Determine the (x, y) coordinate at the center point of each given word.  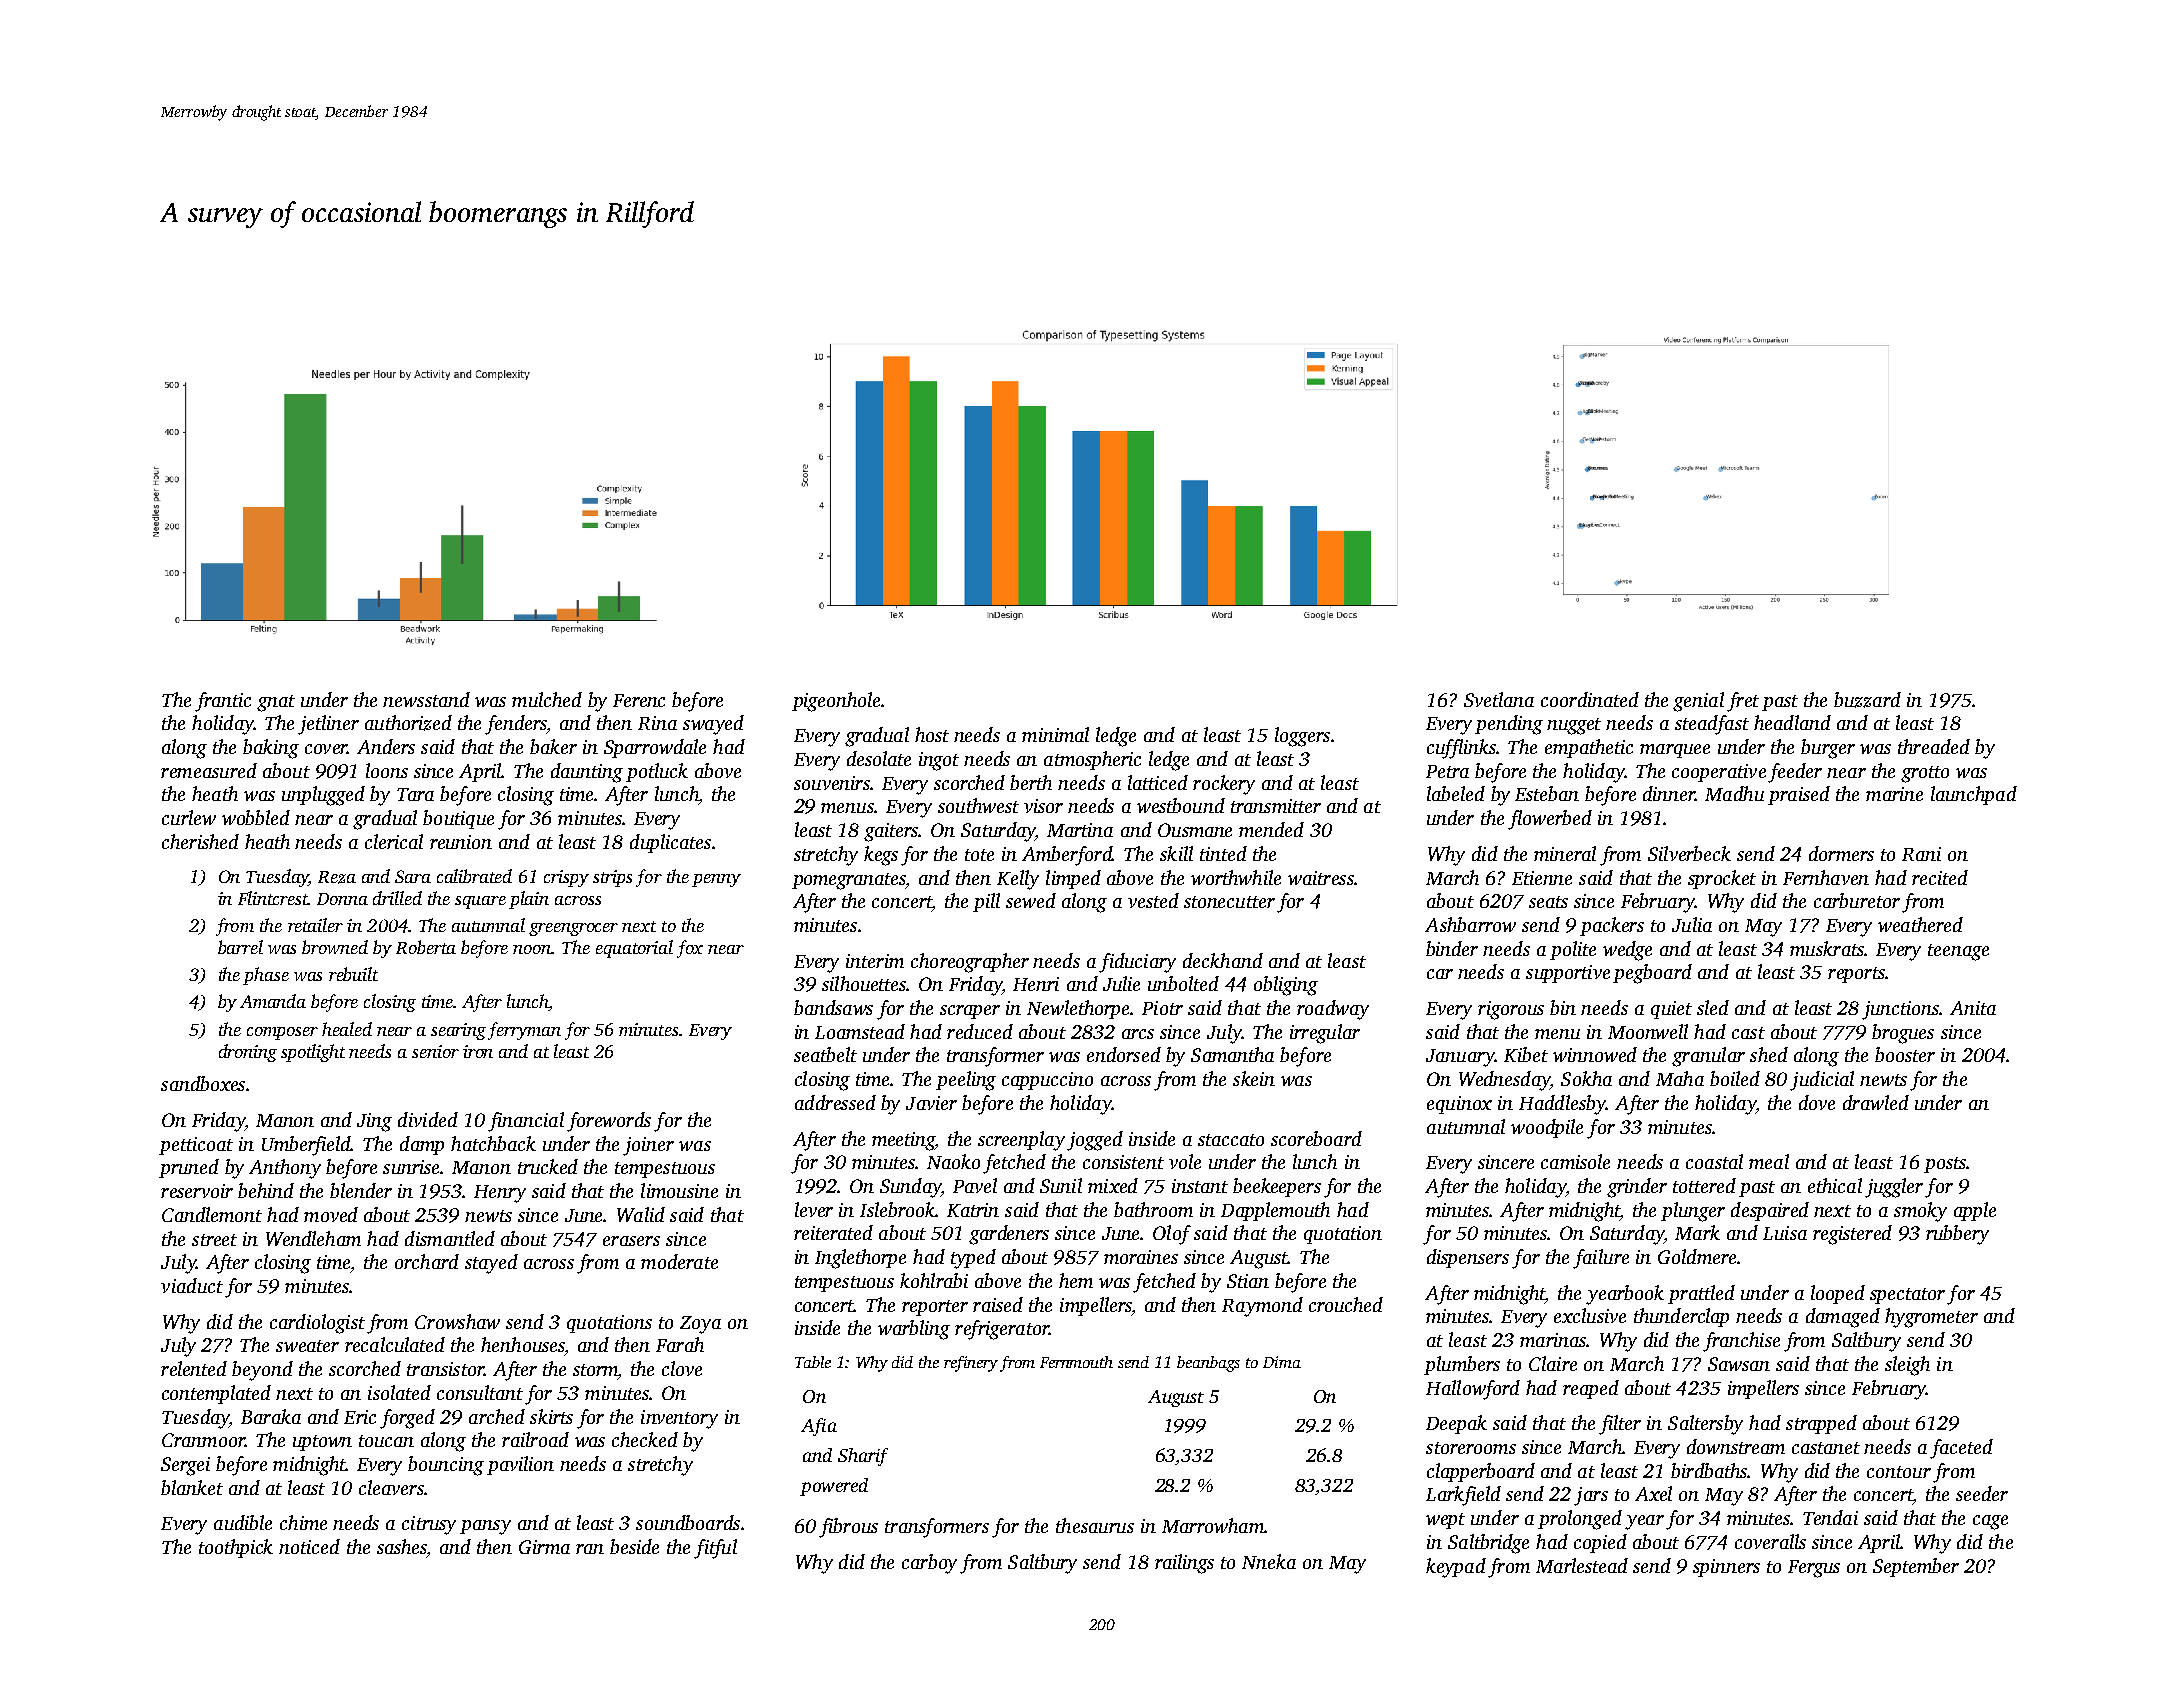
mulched (547, 699)
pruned (189, 1168)
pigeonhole (836, 702)
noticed (309, 1546)
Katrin (973, 1210)
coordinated (1590, 699)
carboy (929, 1564)
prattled (1701, 1294)
